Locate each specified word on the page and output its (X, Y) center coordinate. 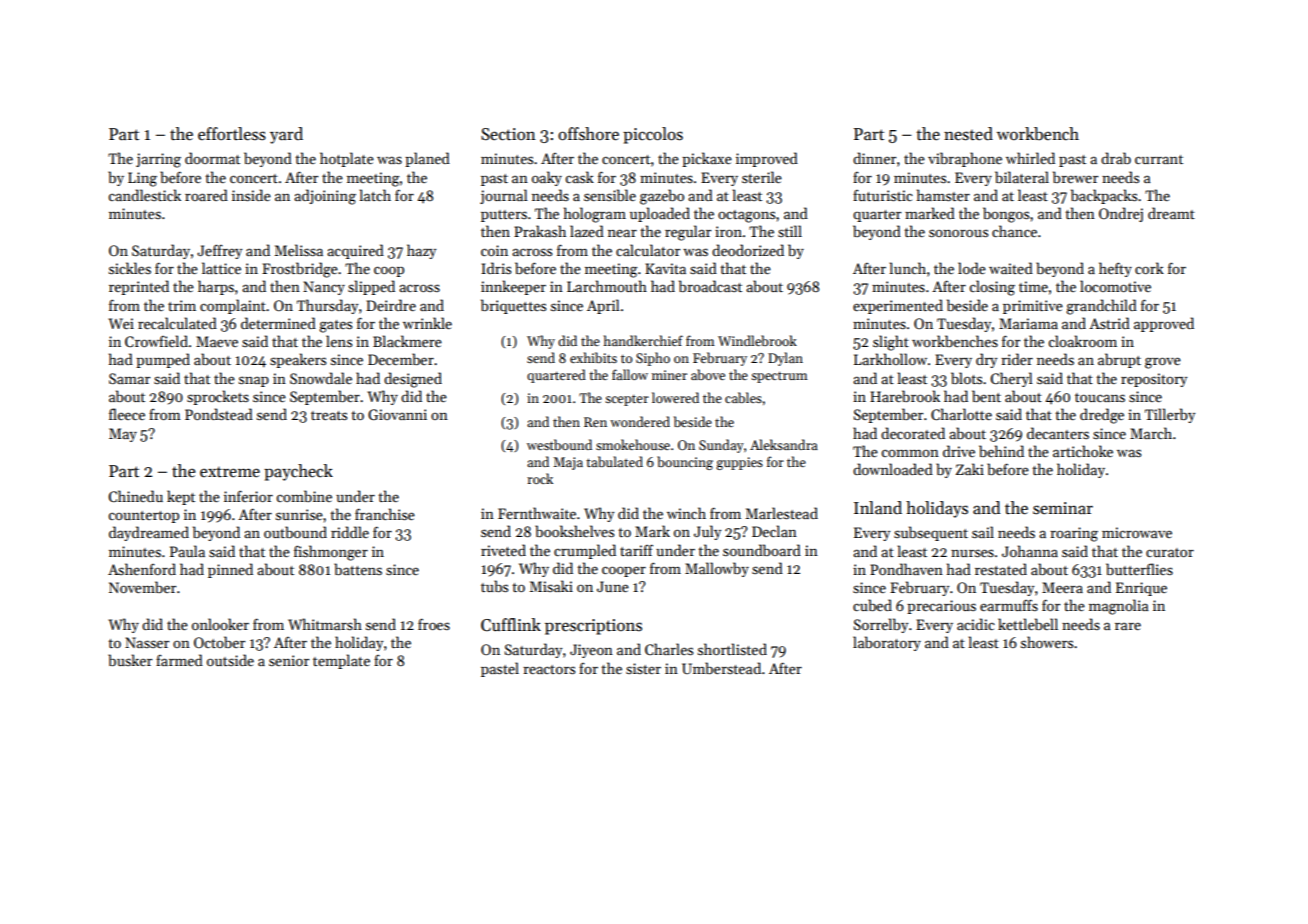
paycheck (298, 472)
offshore (588, 134)
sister (643, 668)
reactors (549, 669)
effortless (232, 134)
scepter (627, 400)
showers (1047, 642)
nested (968, 134)
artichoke (1083, 451)
